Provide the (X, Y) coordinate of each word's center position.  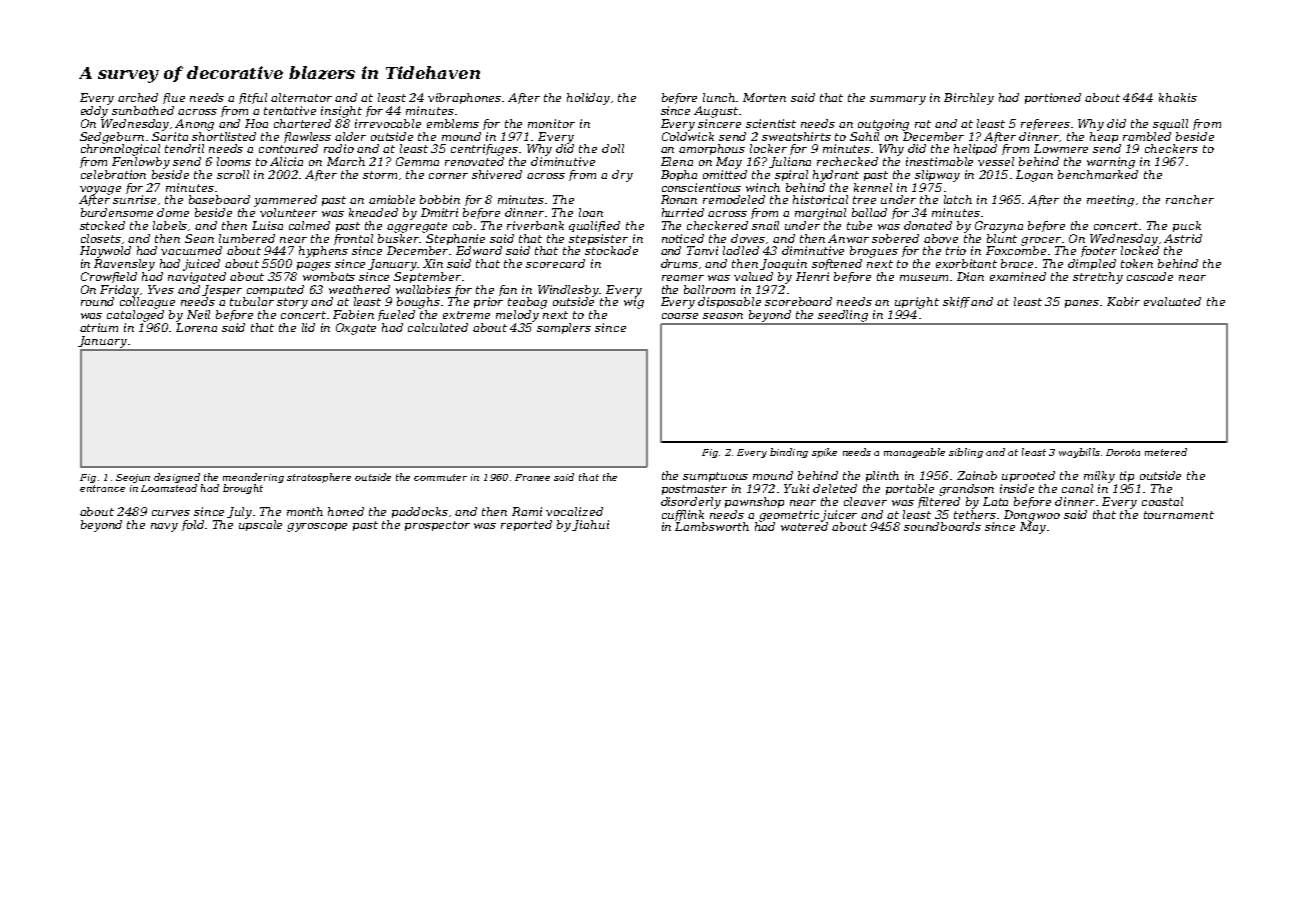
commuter (440, 477)
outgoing (883, 125)
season (723, 316)
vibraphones (465, 98)
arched (138, 97)
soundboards (942, 526)
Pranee (532, 477)
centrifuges (484, 150)
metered (1166, 452)
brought (243, 489)
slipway (937, 176)
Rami (527, 511)
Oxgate (356, 329)
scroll (233, 174)
